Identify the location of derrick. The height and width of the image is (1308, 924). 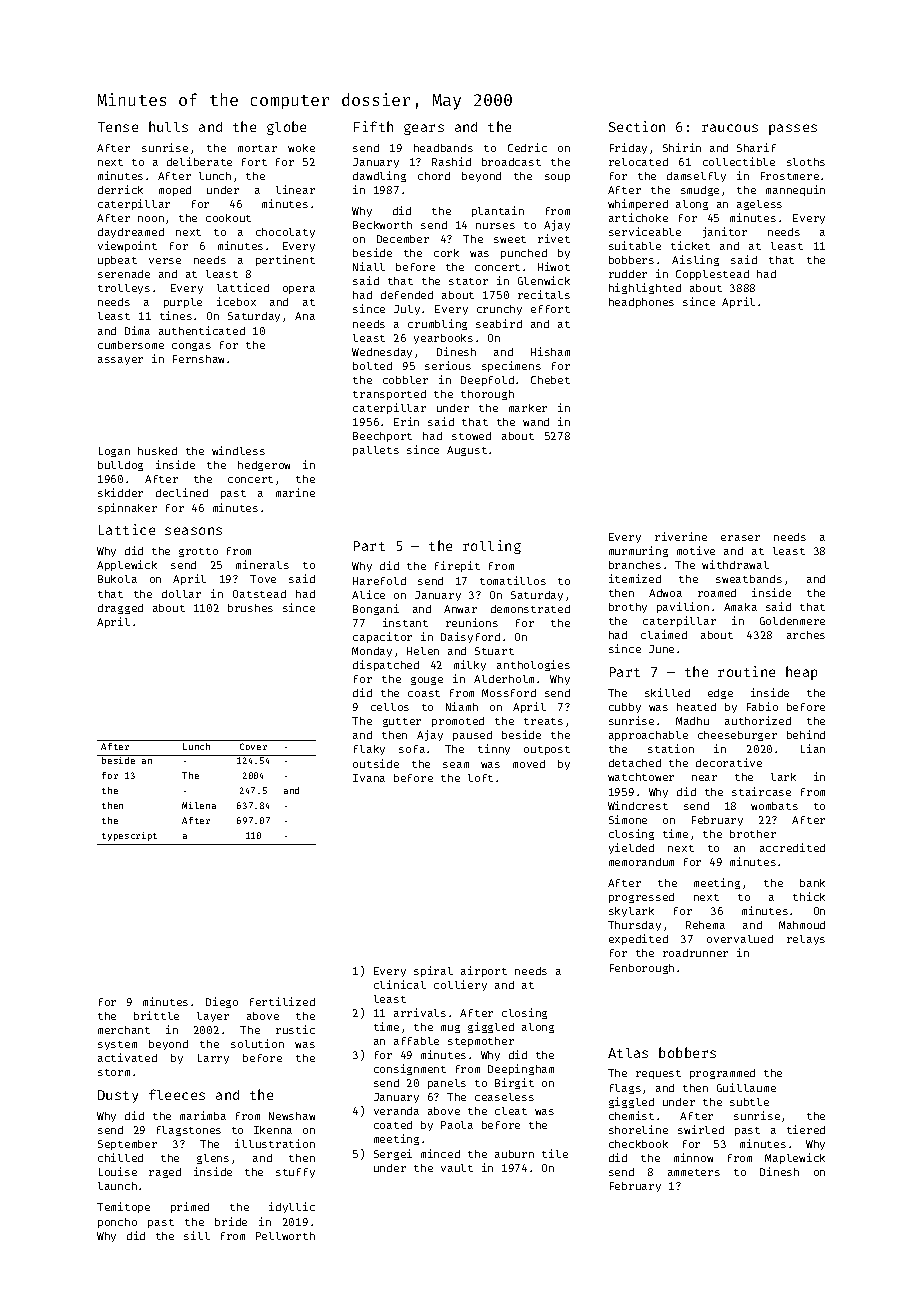
(120, 189).
